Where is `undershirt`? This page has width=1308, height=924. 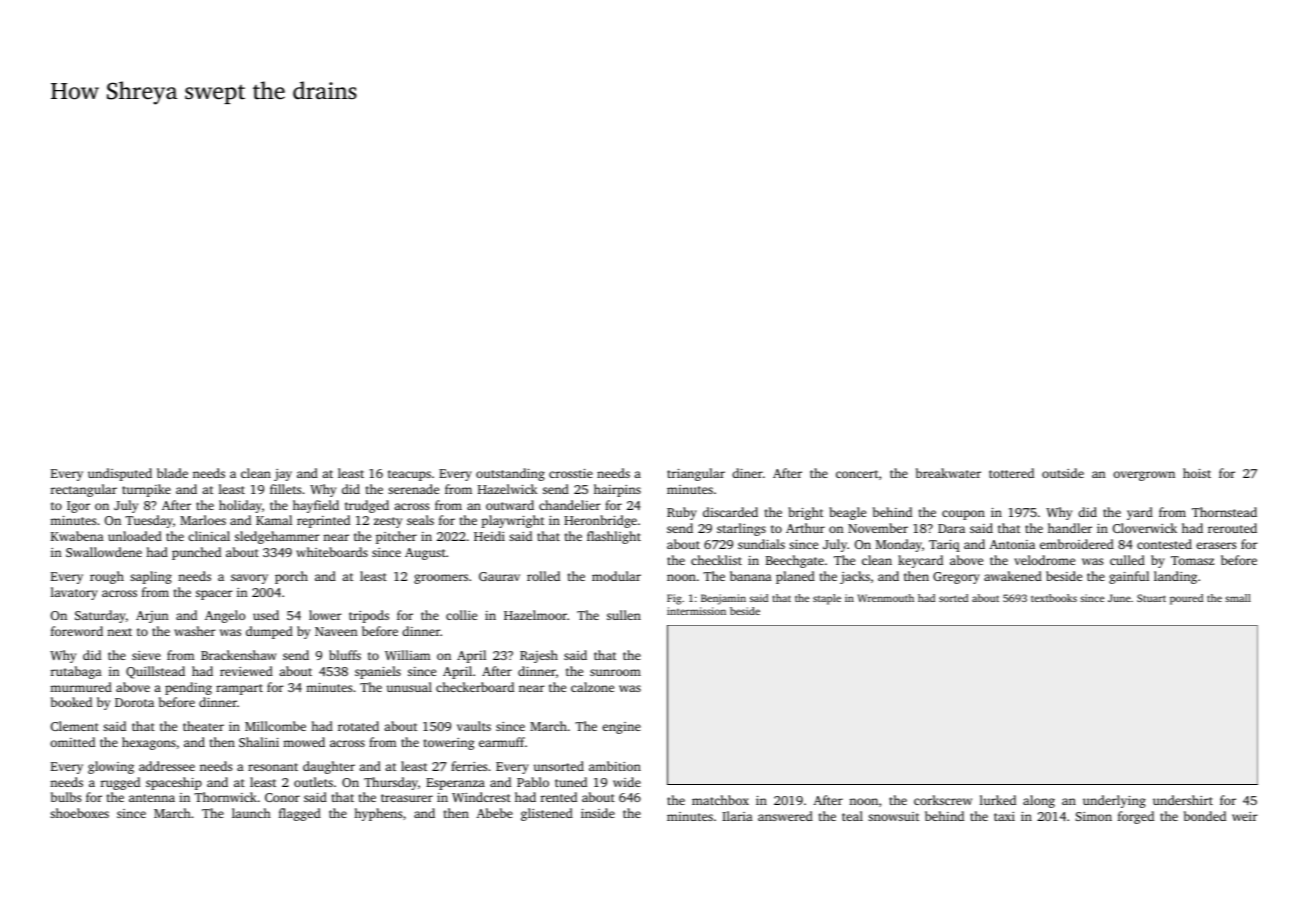 undershirt is located at coordinates (1183, 800).
